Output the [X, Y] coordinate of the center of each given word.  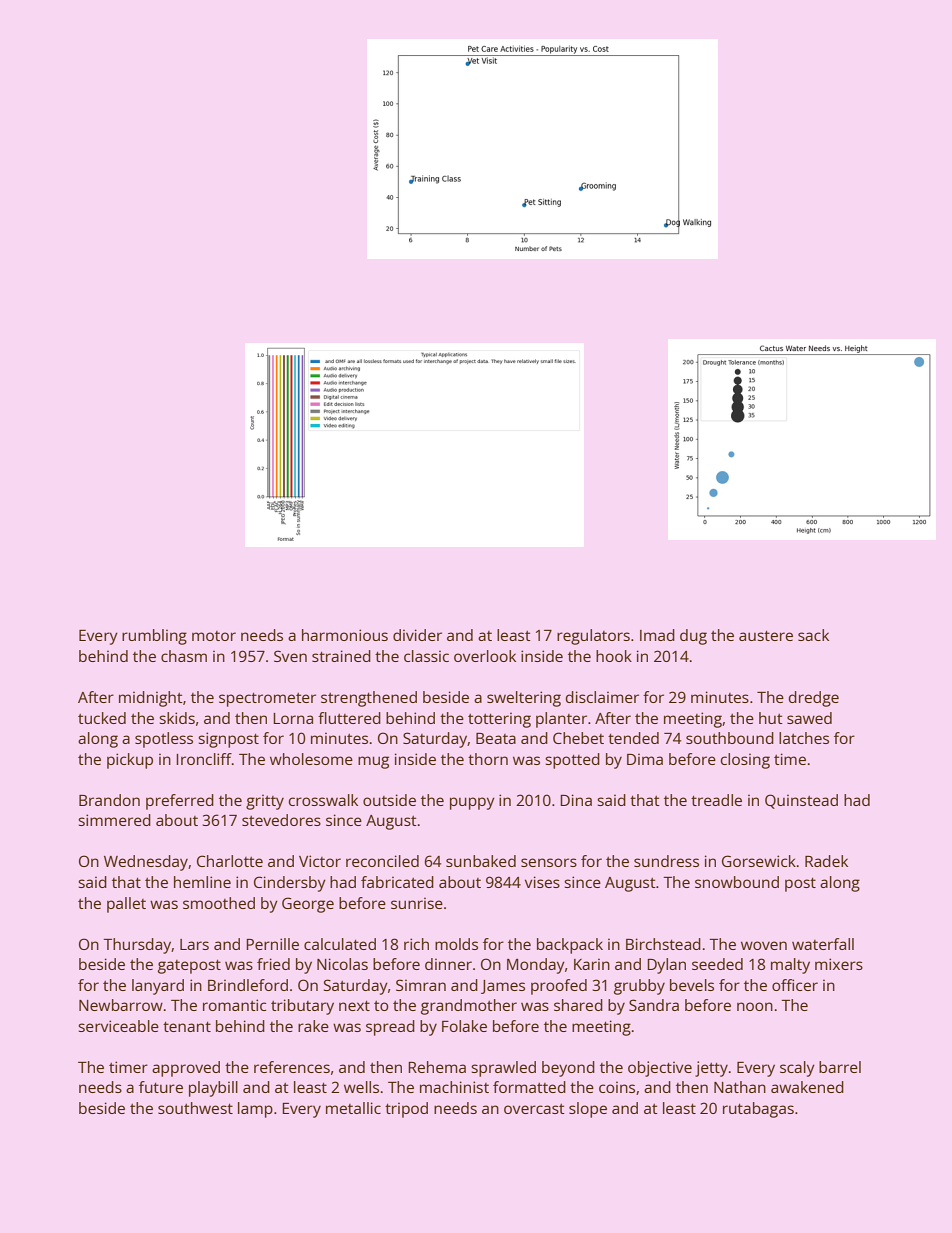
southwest [195, 1108]
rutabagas [758, 1110]
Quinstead [801, 801]
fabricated [397, 882]
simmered [114, 820]
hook [614, 656]
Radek [826, 861]
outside [389, 800]
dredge [814, 699]
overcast [534, 1109]
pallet [126, 905]
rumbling [154, 637]
